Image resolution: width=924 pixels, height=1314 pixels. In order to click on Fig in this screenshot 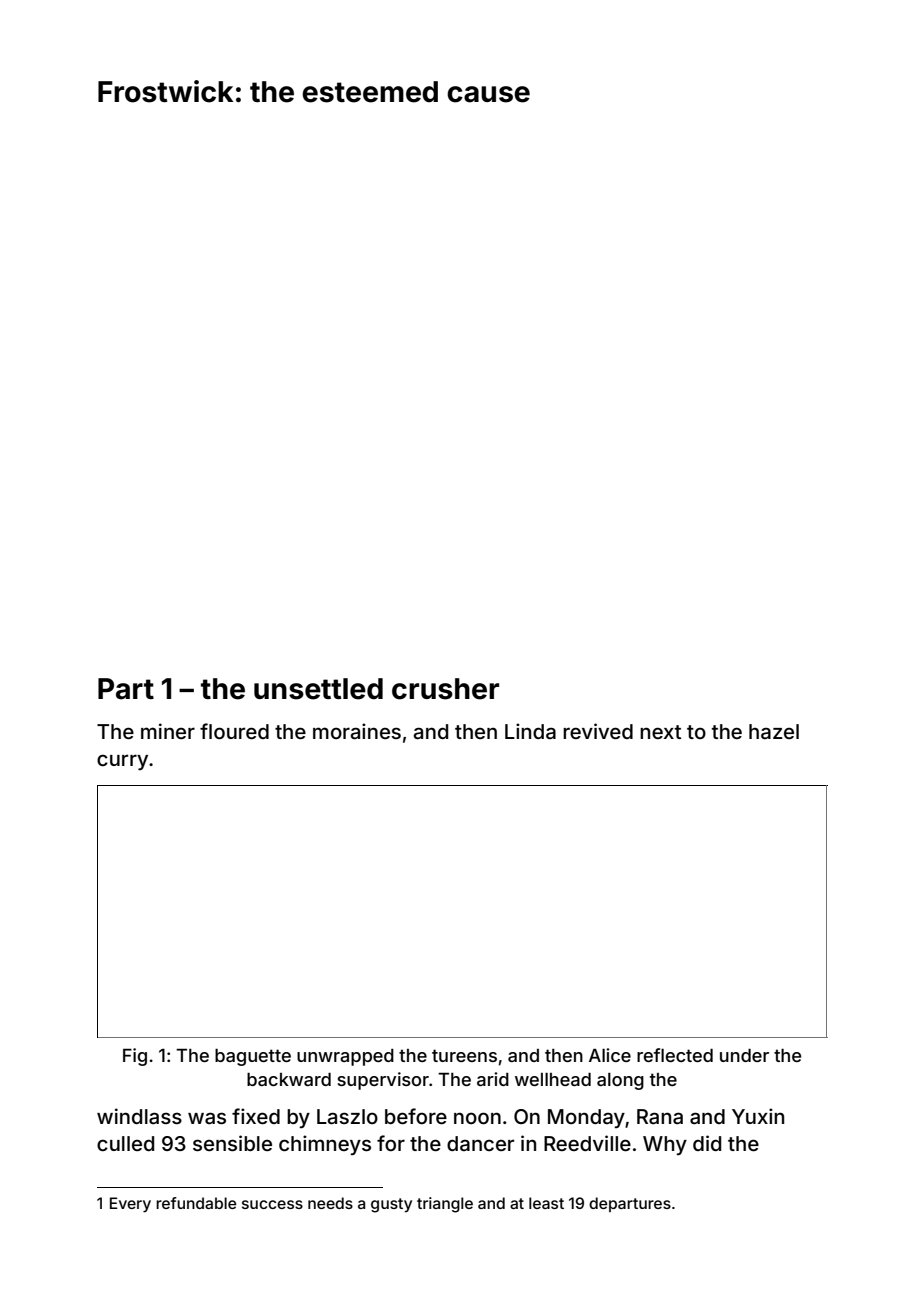, I will do `click(135, 1057)`.
